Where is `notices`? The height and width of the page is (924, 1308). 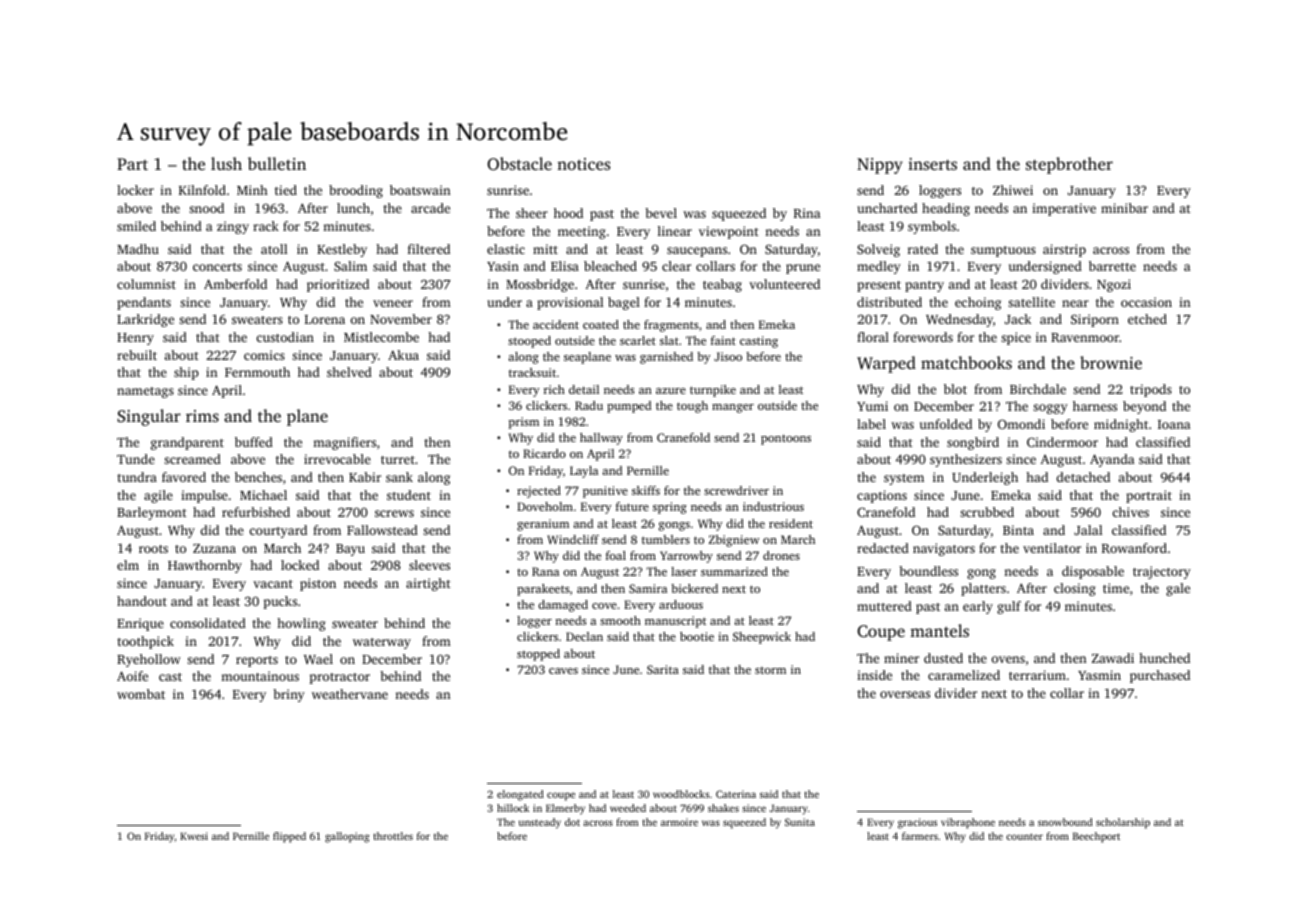
notices is located at coordinates (583, 164).
